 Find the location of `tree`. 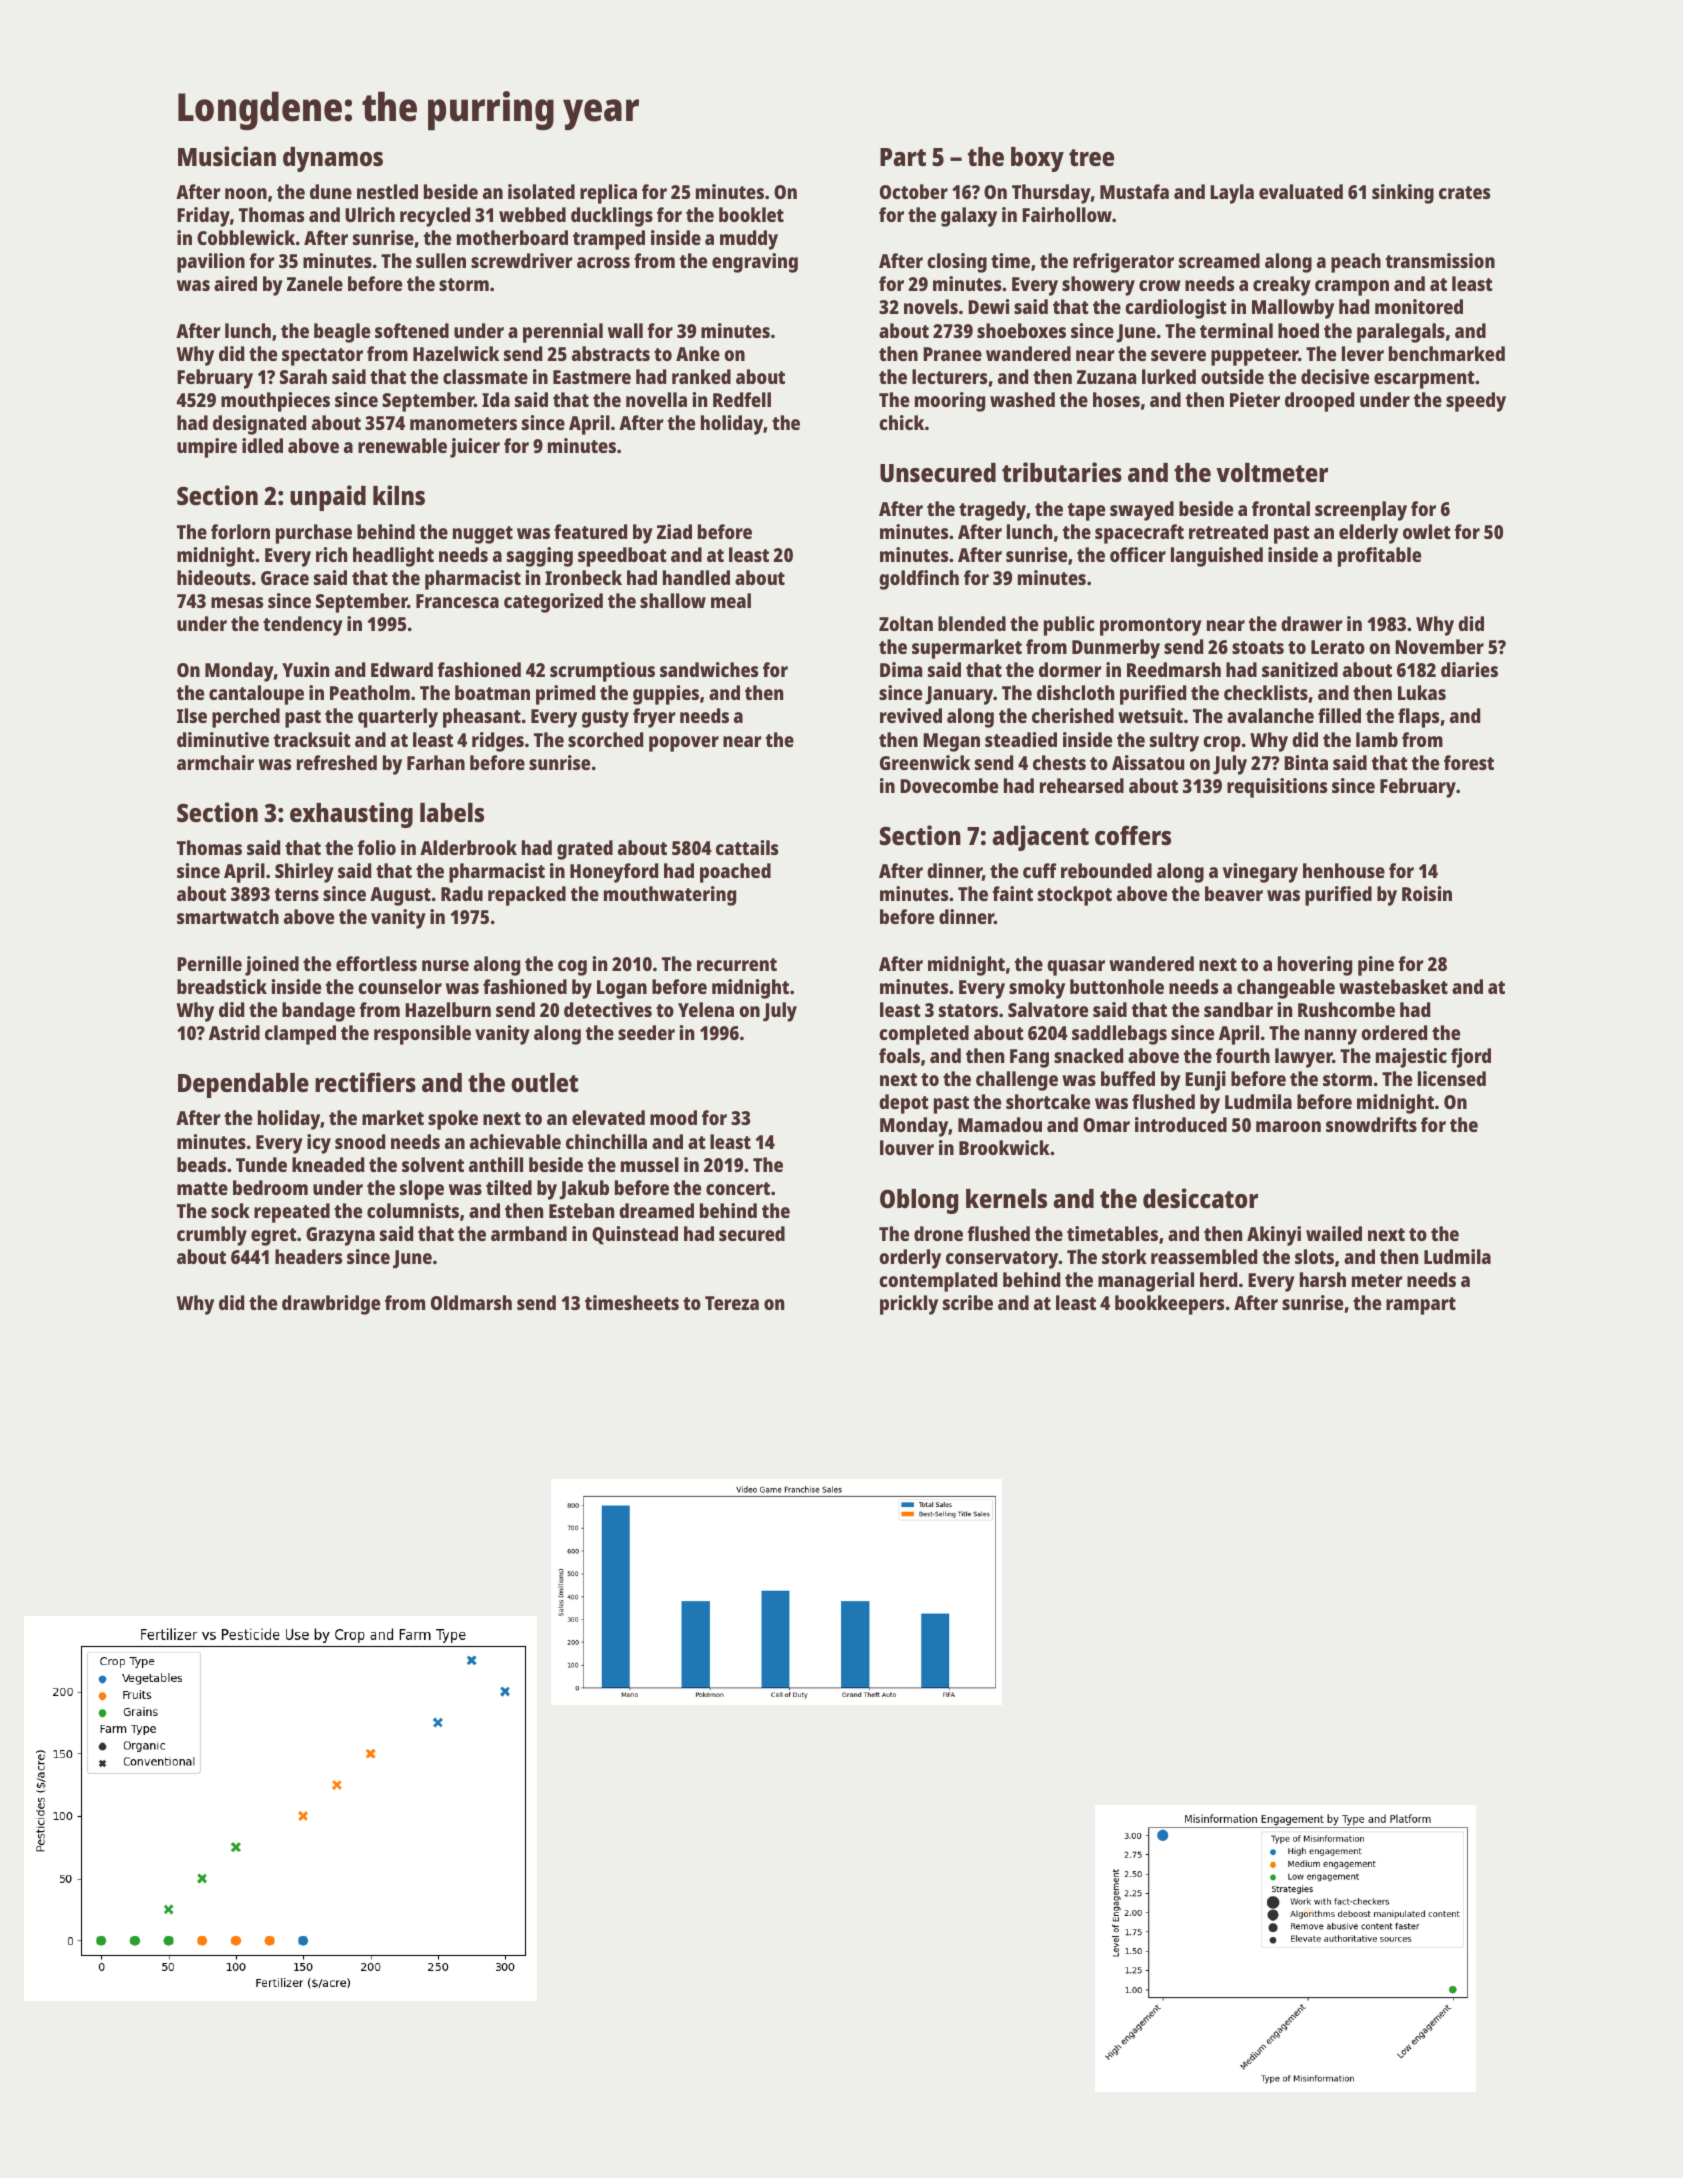

tree is located at coordinates (1091, 157).
